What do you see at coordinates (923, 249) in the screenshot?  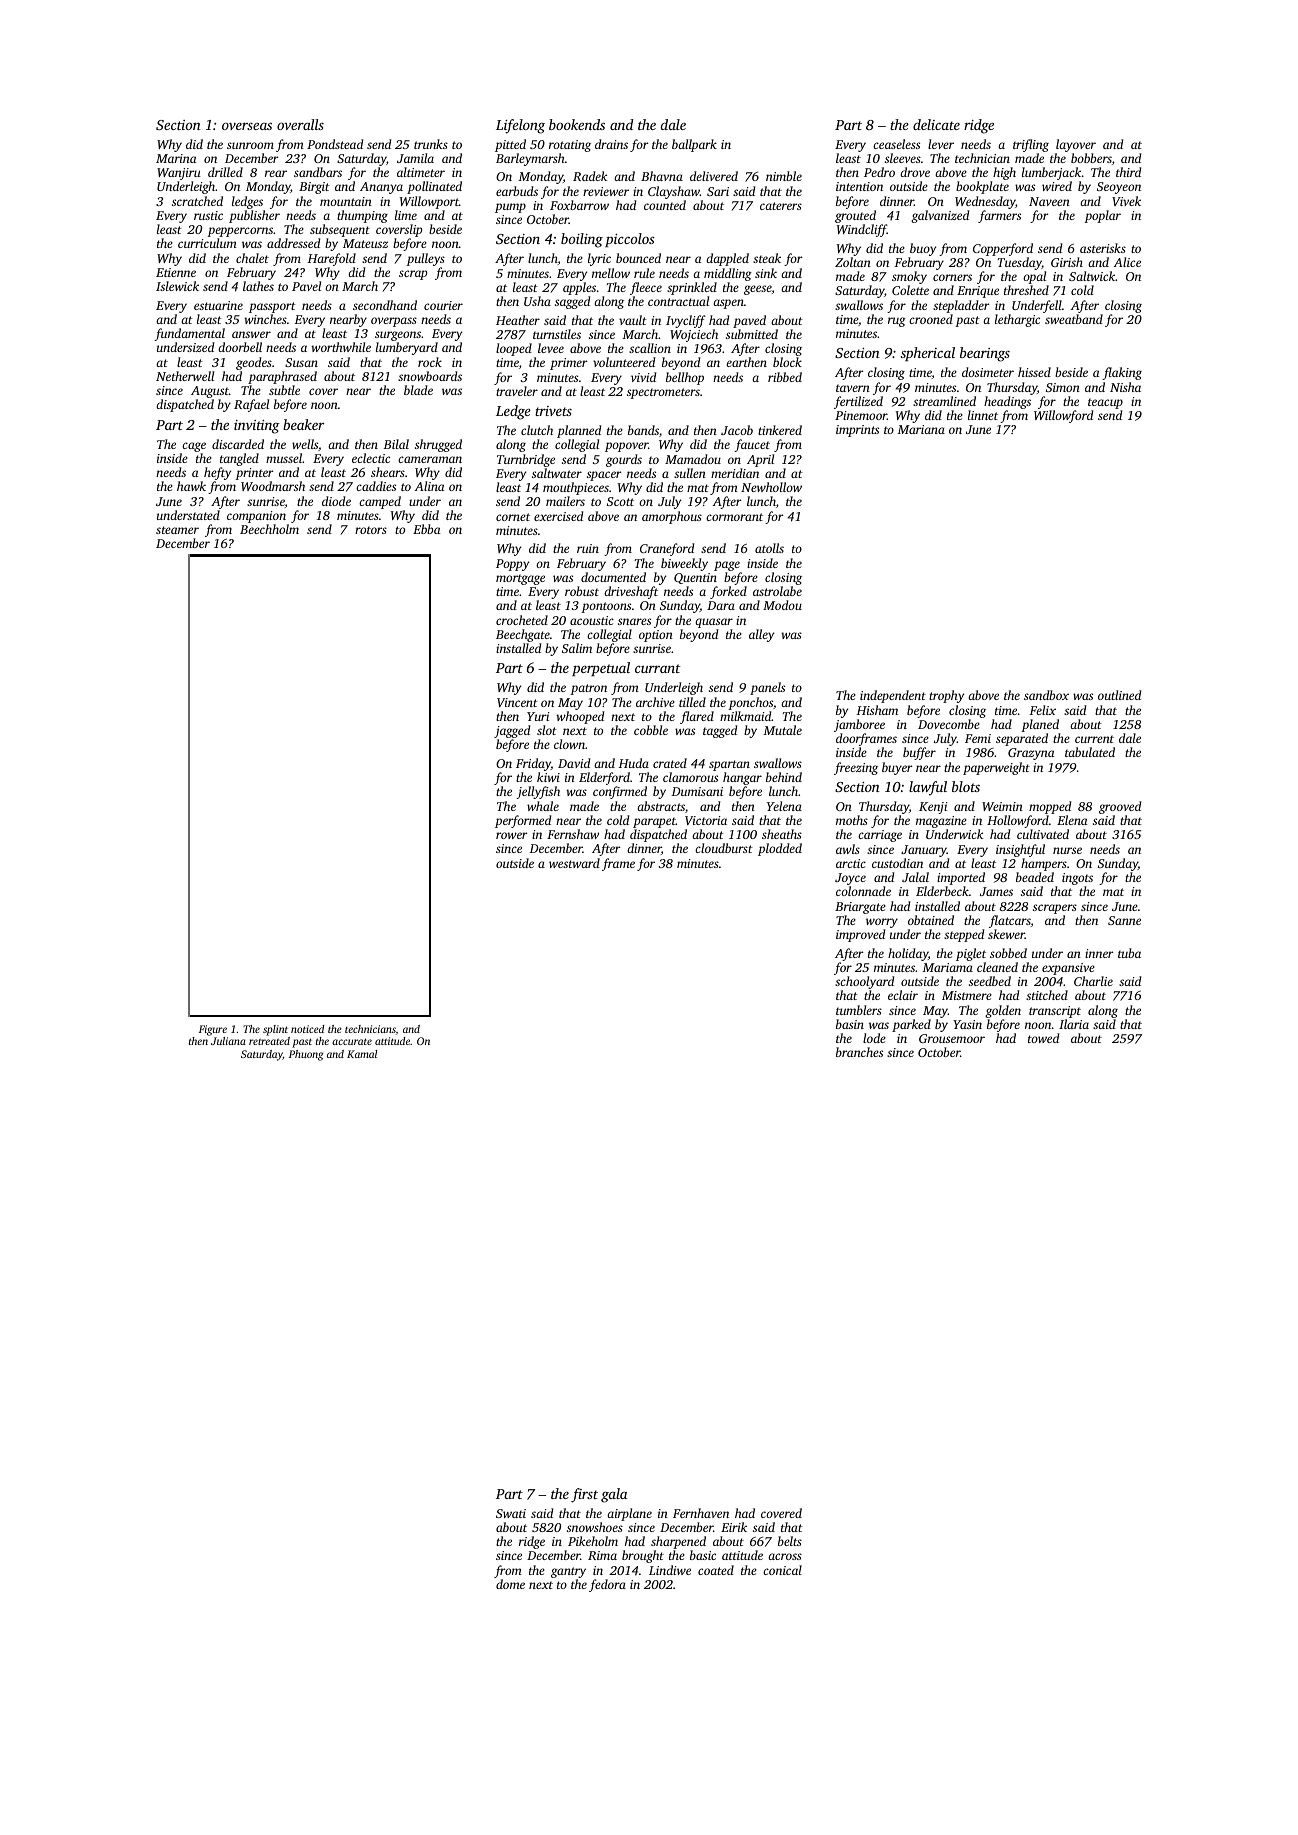 I see `buoy` at bounding box center [923, 249].
